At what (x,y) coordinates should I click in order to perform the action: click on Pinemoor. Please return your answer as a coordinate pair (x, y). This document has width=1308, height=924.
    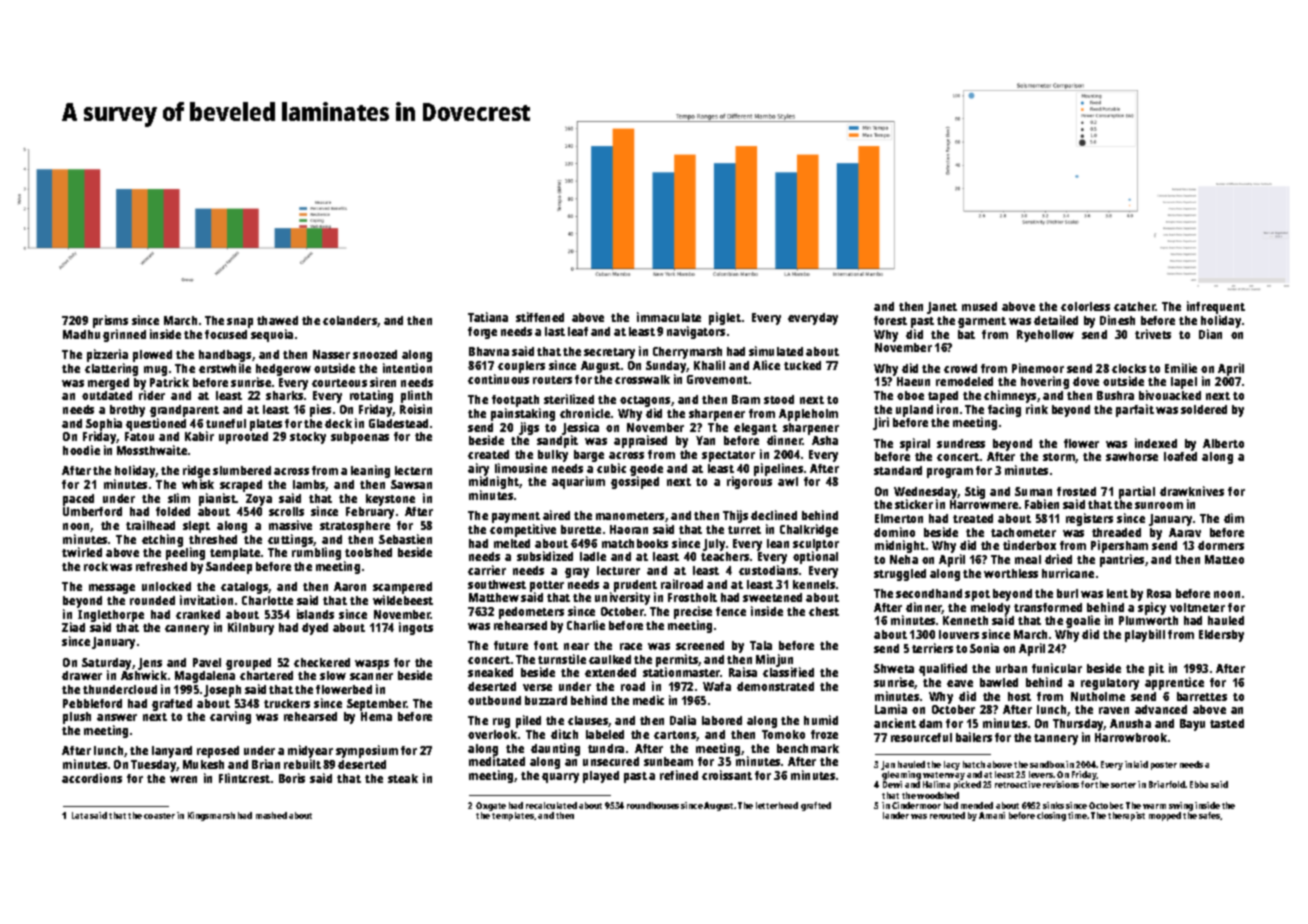
    Looking at the image, I should click on (1038, 368).
